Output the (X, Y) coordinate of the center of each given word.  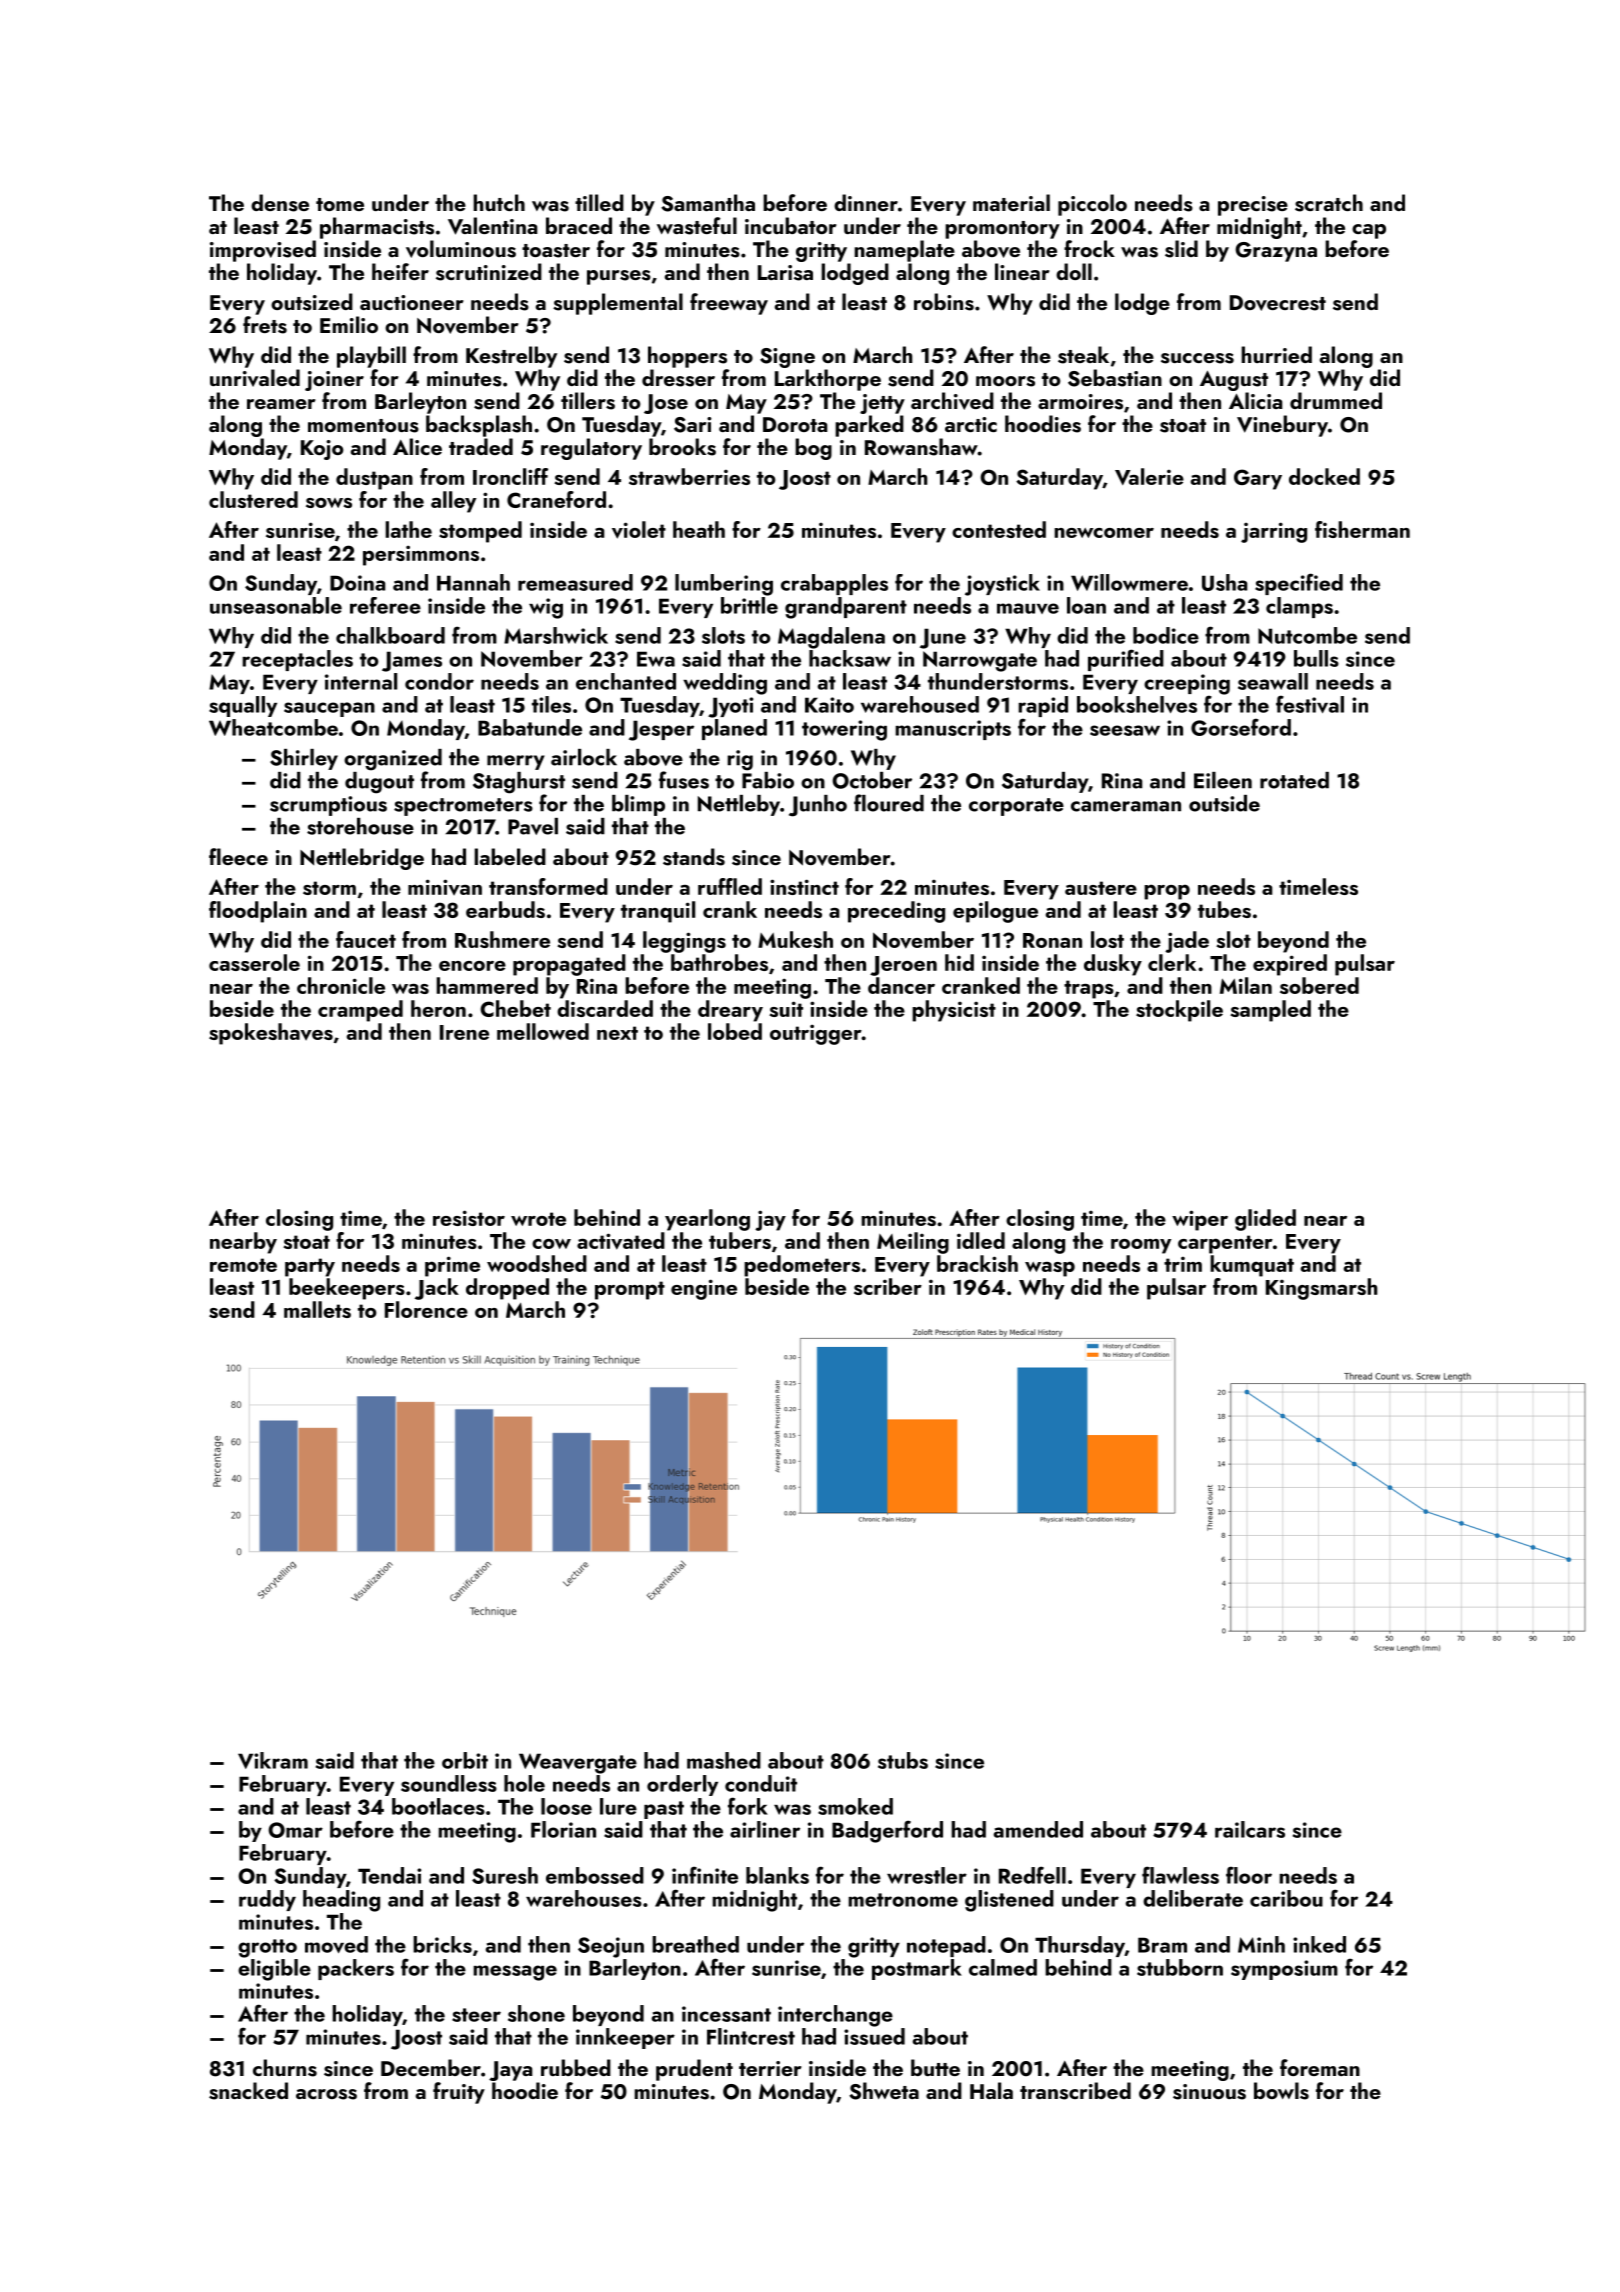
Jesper (661, 730)
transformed (548, 886)
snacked (248, 2091)
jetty (882, 404)
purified (1126, 660)
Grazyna (1276, 252)
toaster (556, 251)
